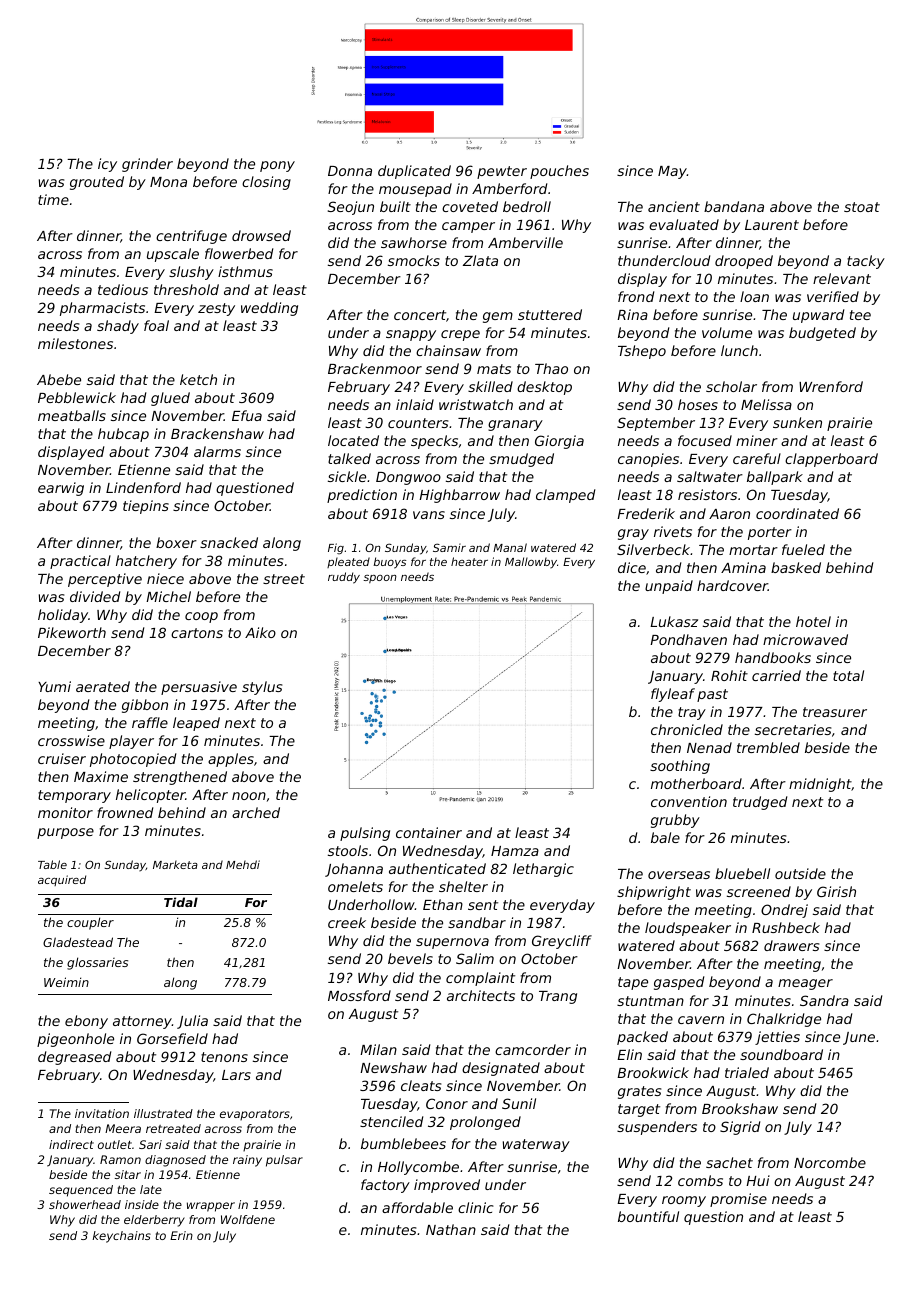 The width and height of the screenshot is (924, 1308). Describe the element at coordinates (62, 758) in the screenshot. I see `cruiser` at that location.
